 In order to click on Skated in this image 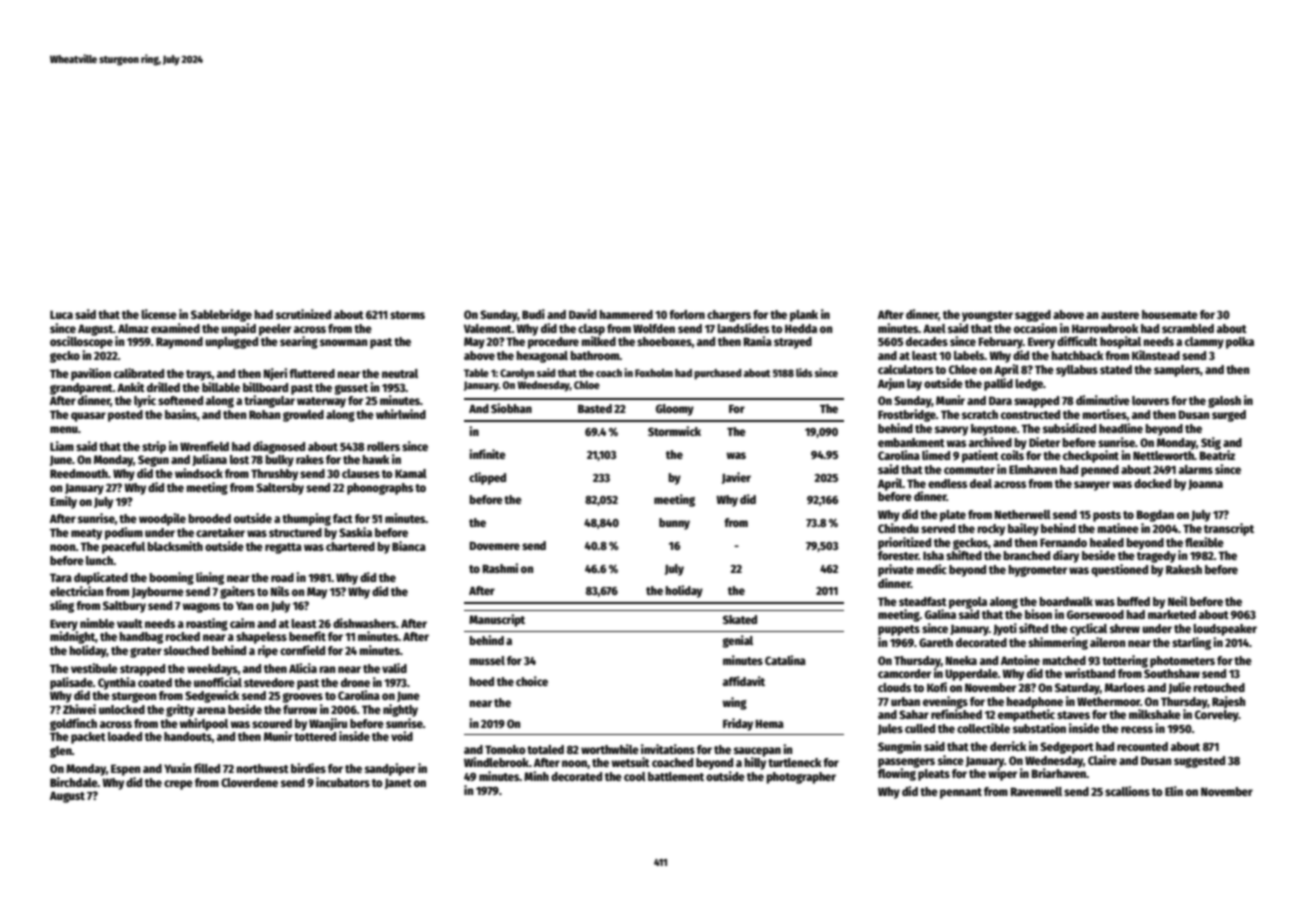, I will do `click(740, 619)`.
